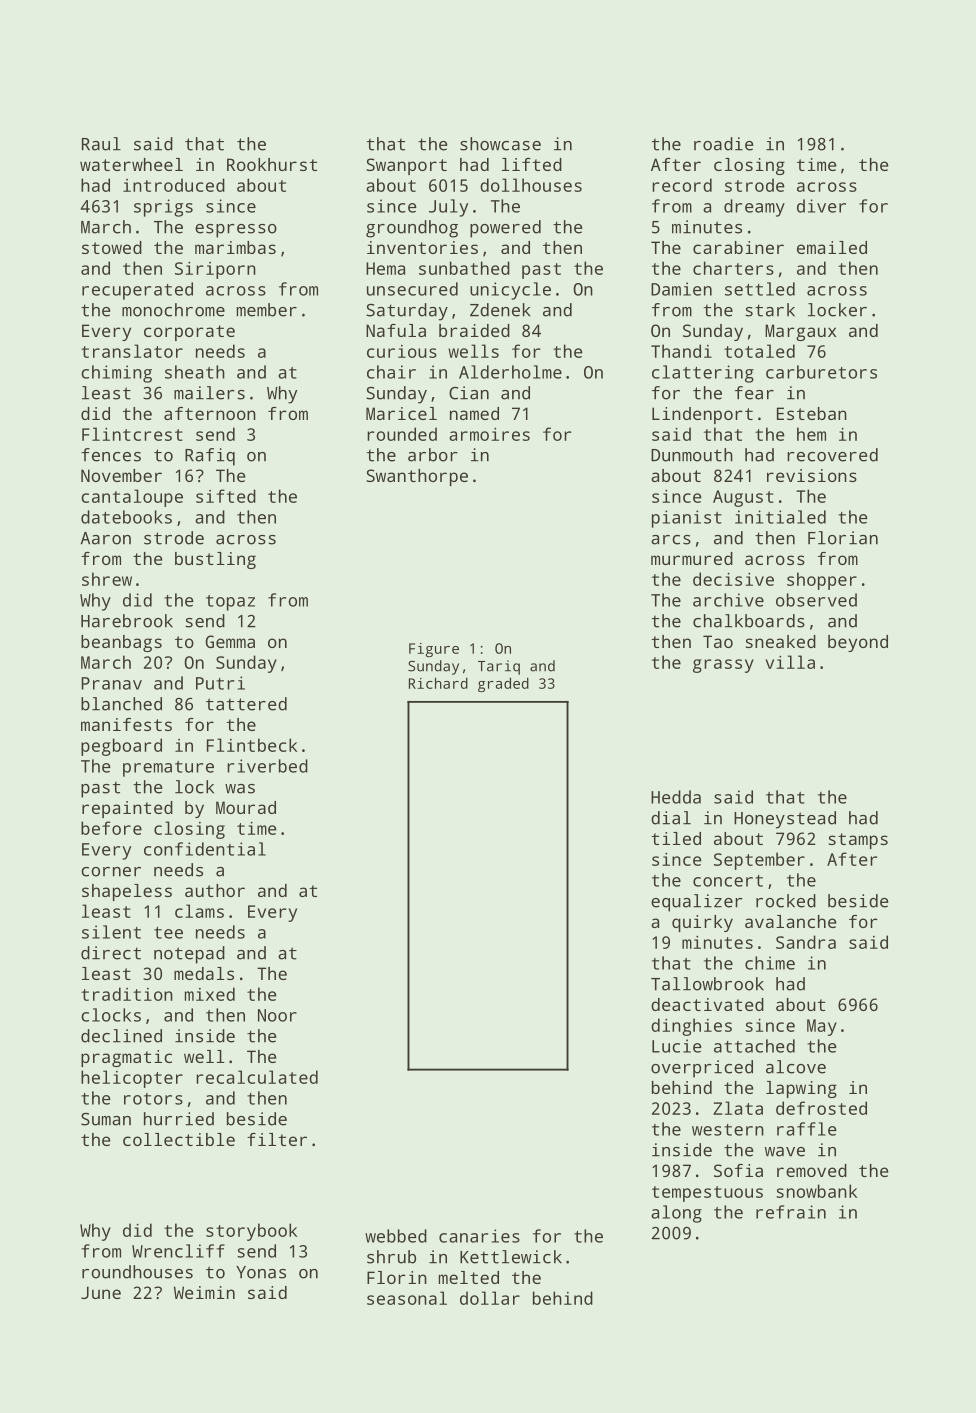 This screenshot has width=976, height=1413. What do you see at coordinates (417, 477) in the screenshot?
I see `Swanthorpe` at bounding box center [417, 477].
